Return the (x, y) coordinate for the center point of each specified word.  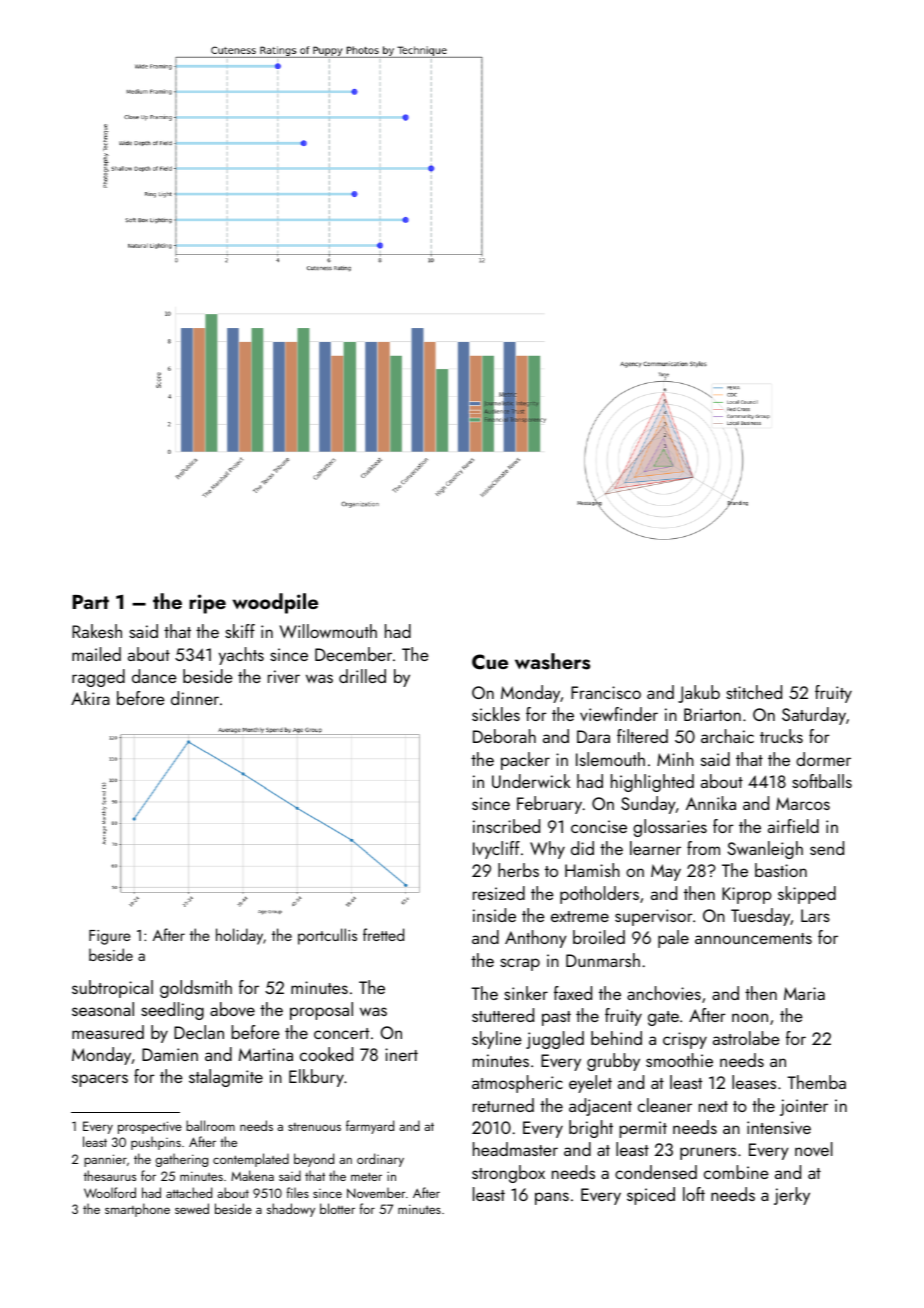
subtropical (112, 989)
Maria (804, 993)
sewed (192, 1208)
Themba (816, 1082)
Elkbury (316, 1078)
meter (366, 1176)
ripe (207, 604)
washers (552, 661)
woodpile (275, 603)
